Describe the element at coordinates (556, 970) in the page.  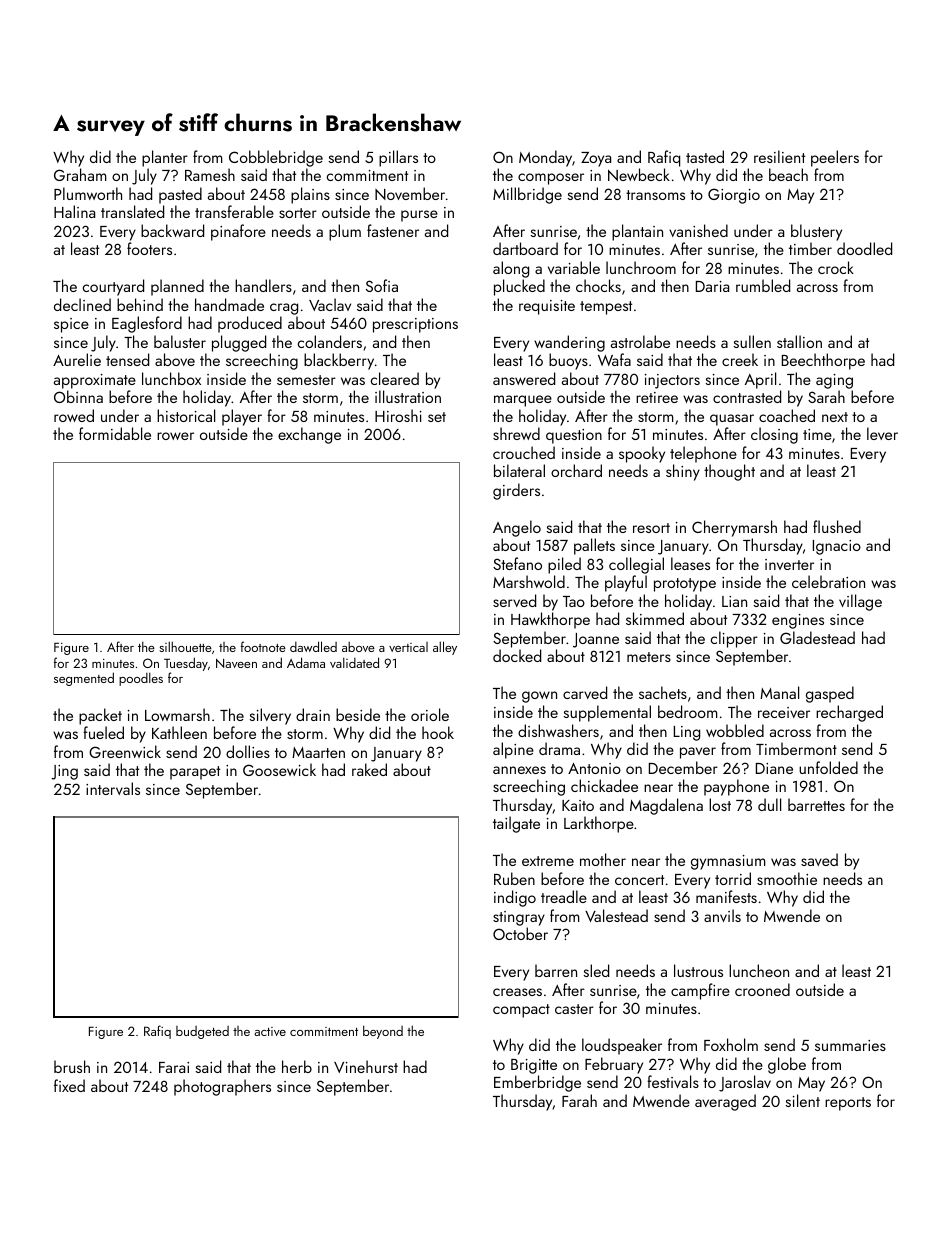
I see `barren` at that location.
